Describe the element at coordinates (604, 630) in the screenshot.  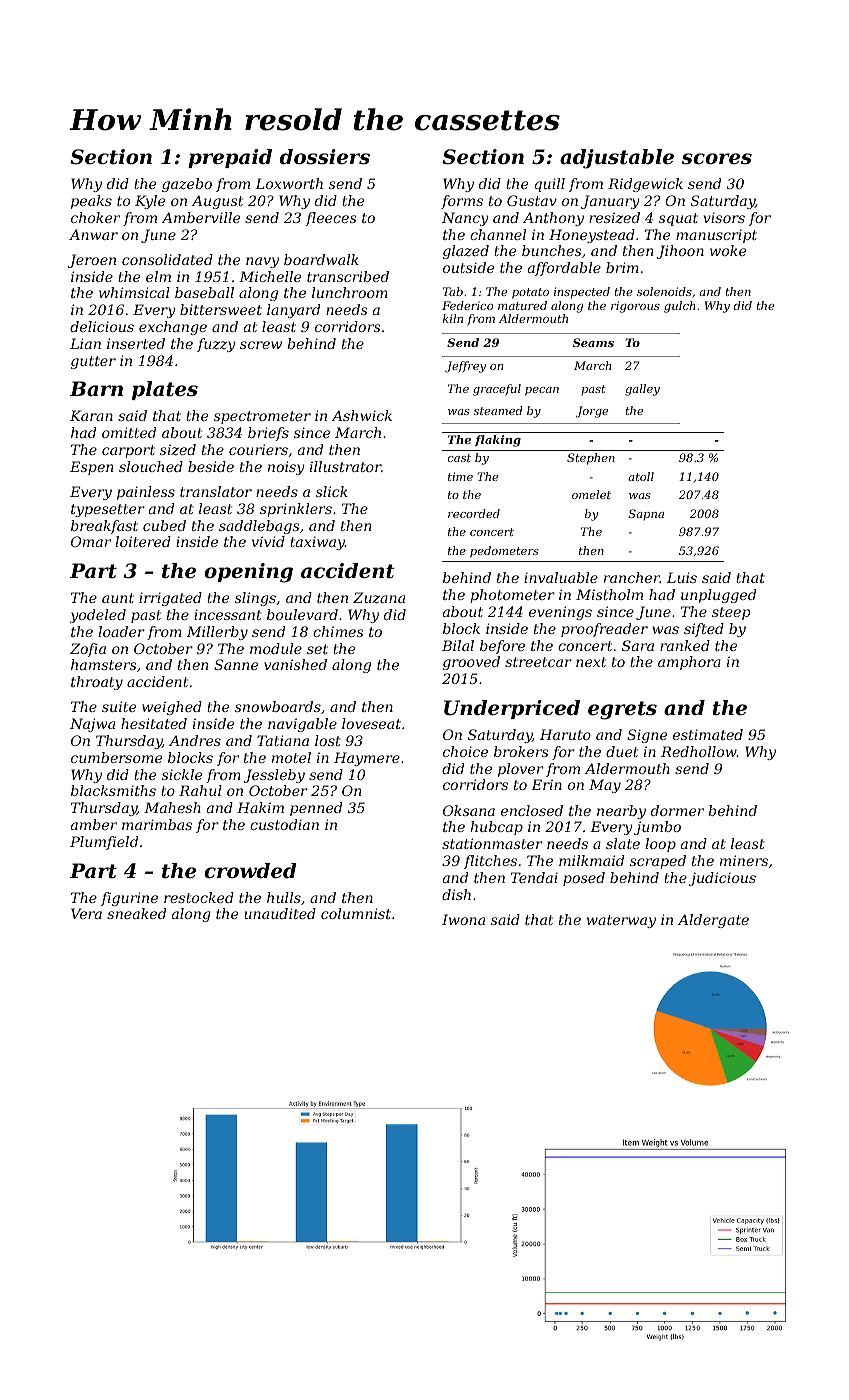
I see `proofreader` at that location.
